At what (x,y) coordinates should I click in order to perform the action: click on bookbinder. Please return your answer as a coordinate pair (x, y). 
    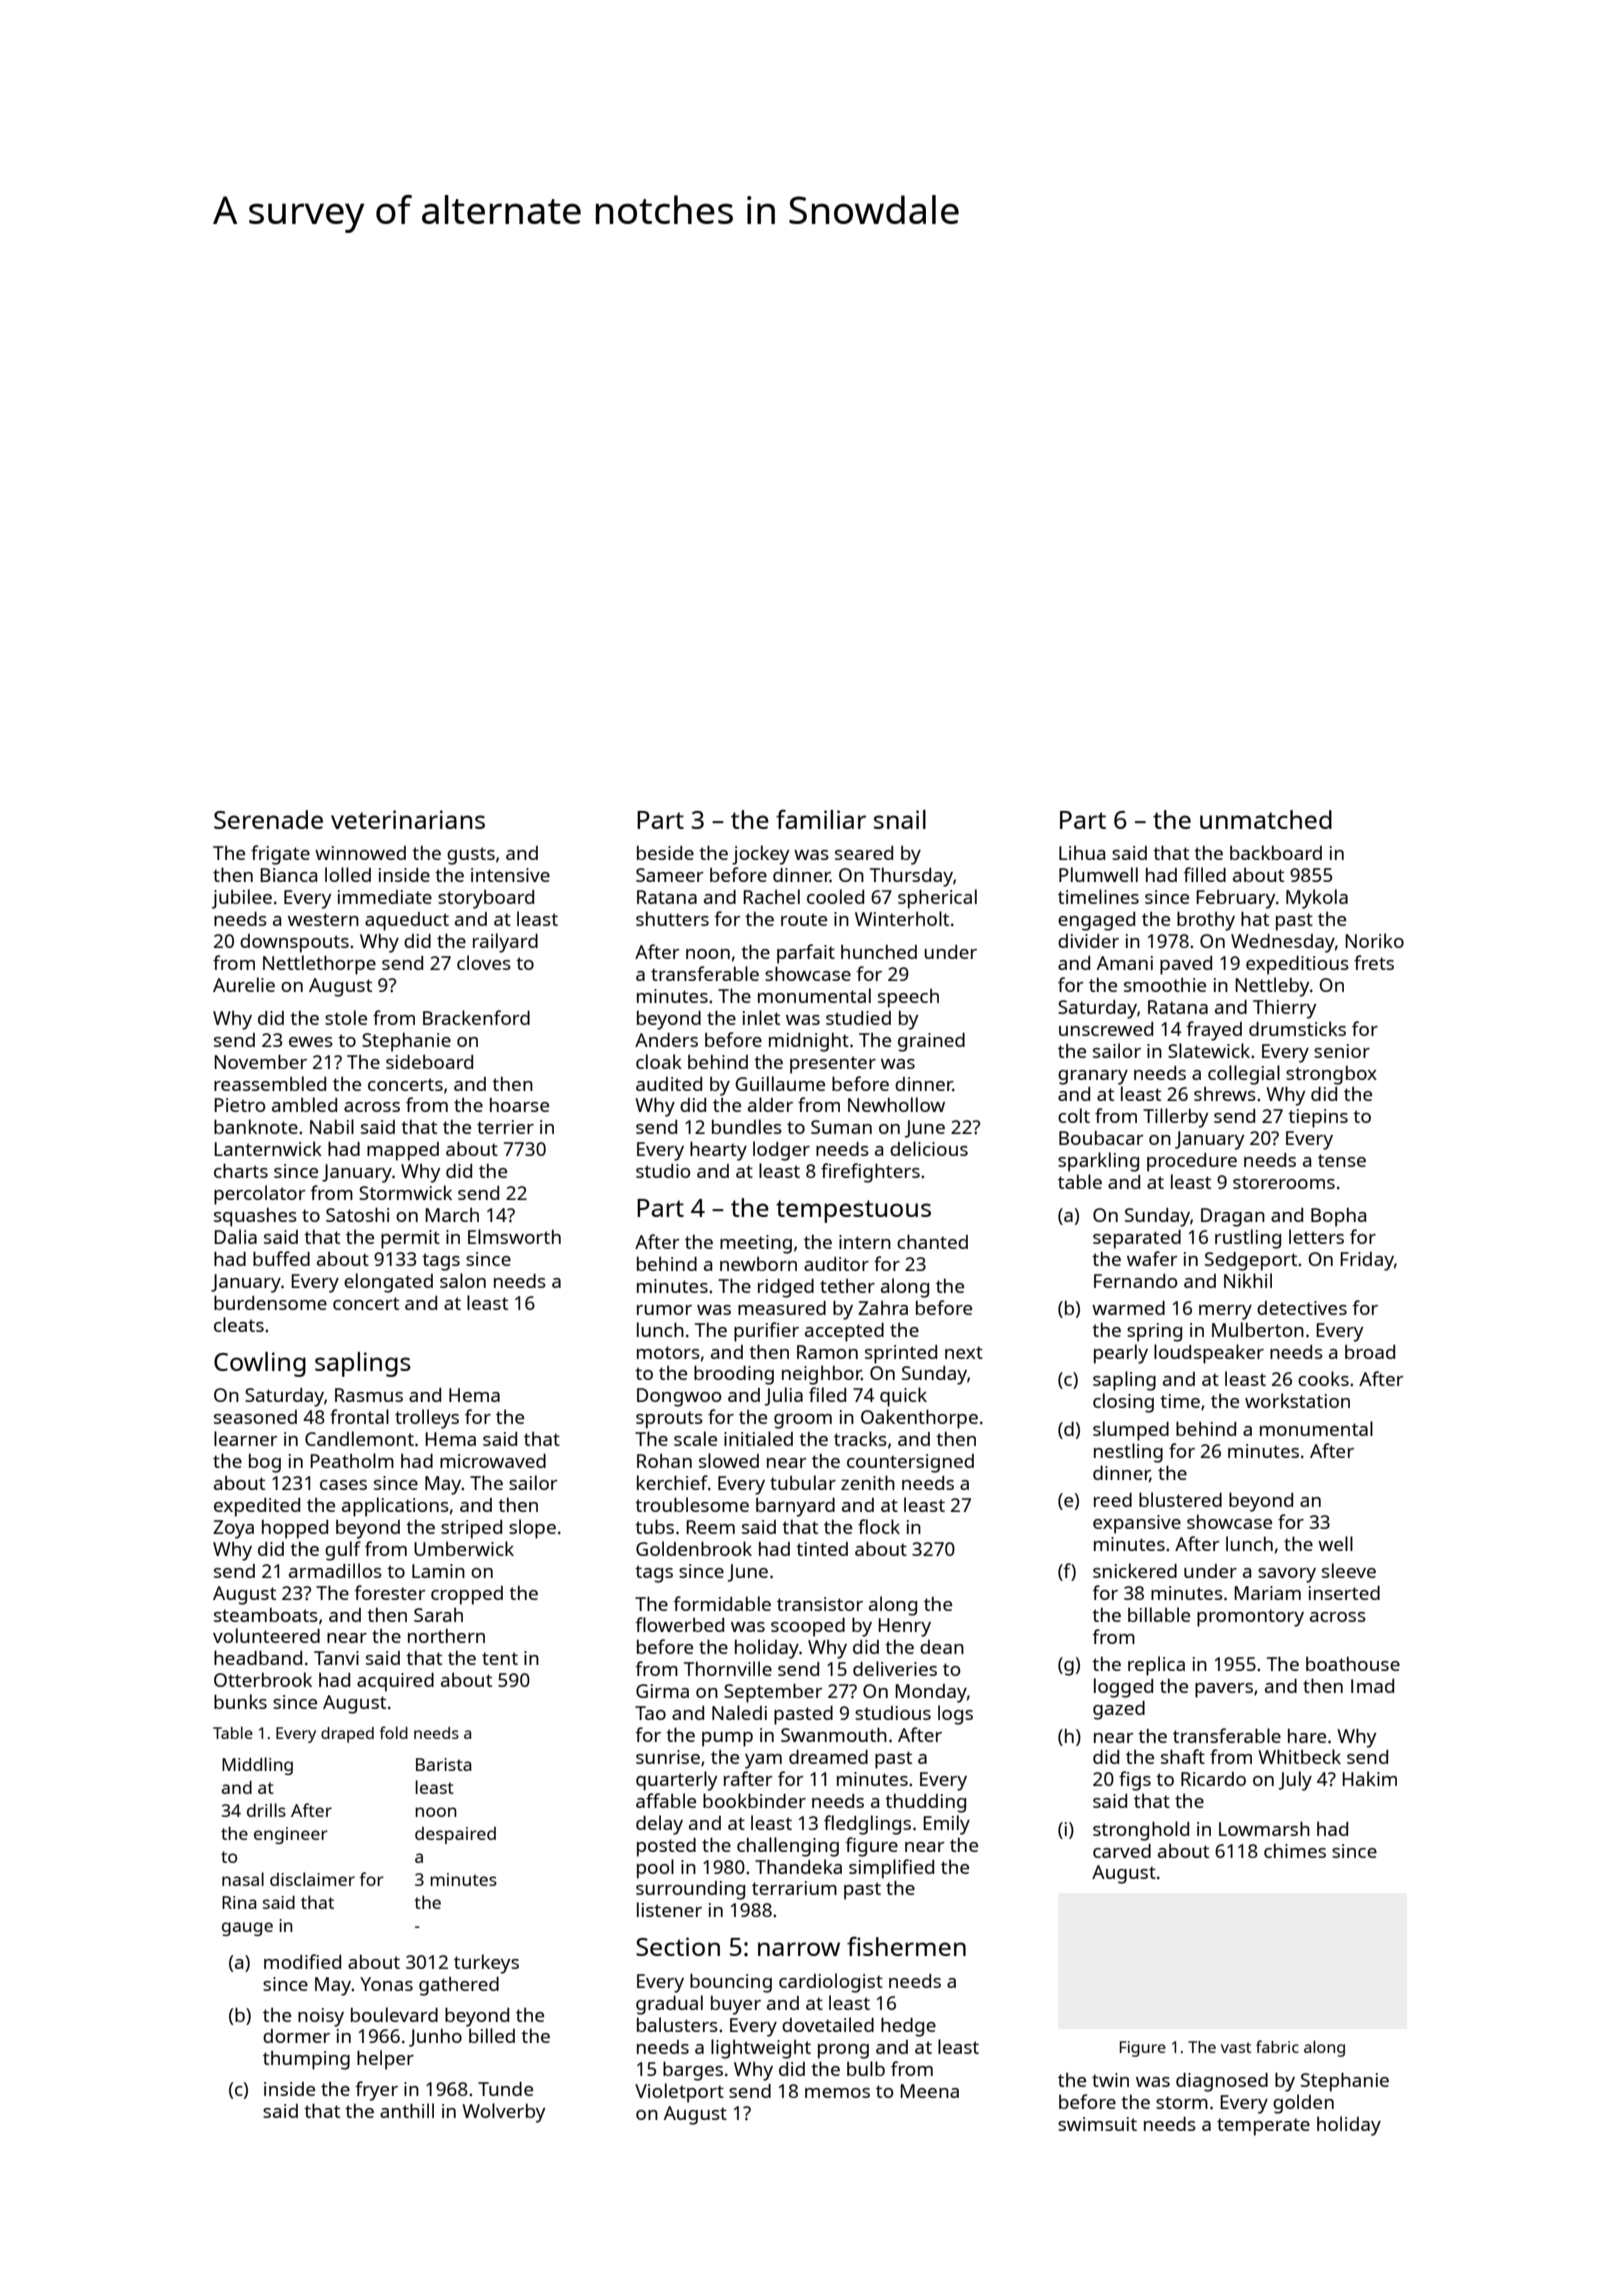
    Looking at the image, I should click on (754, 1800).
